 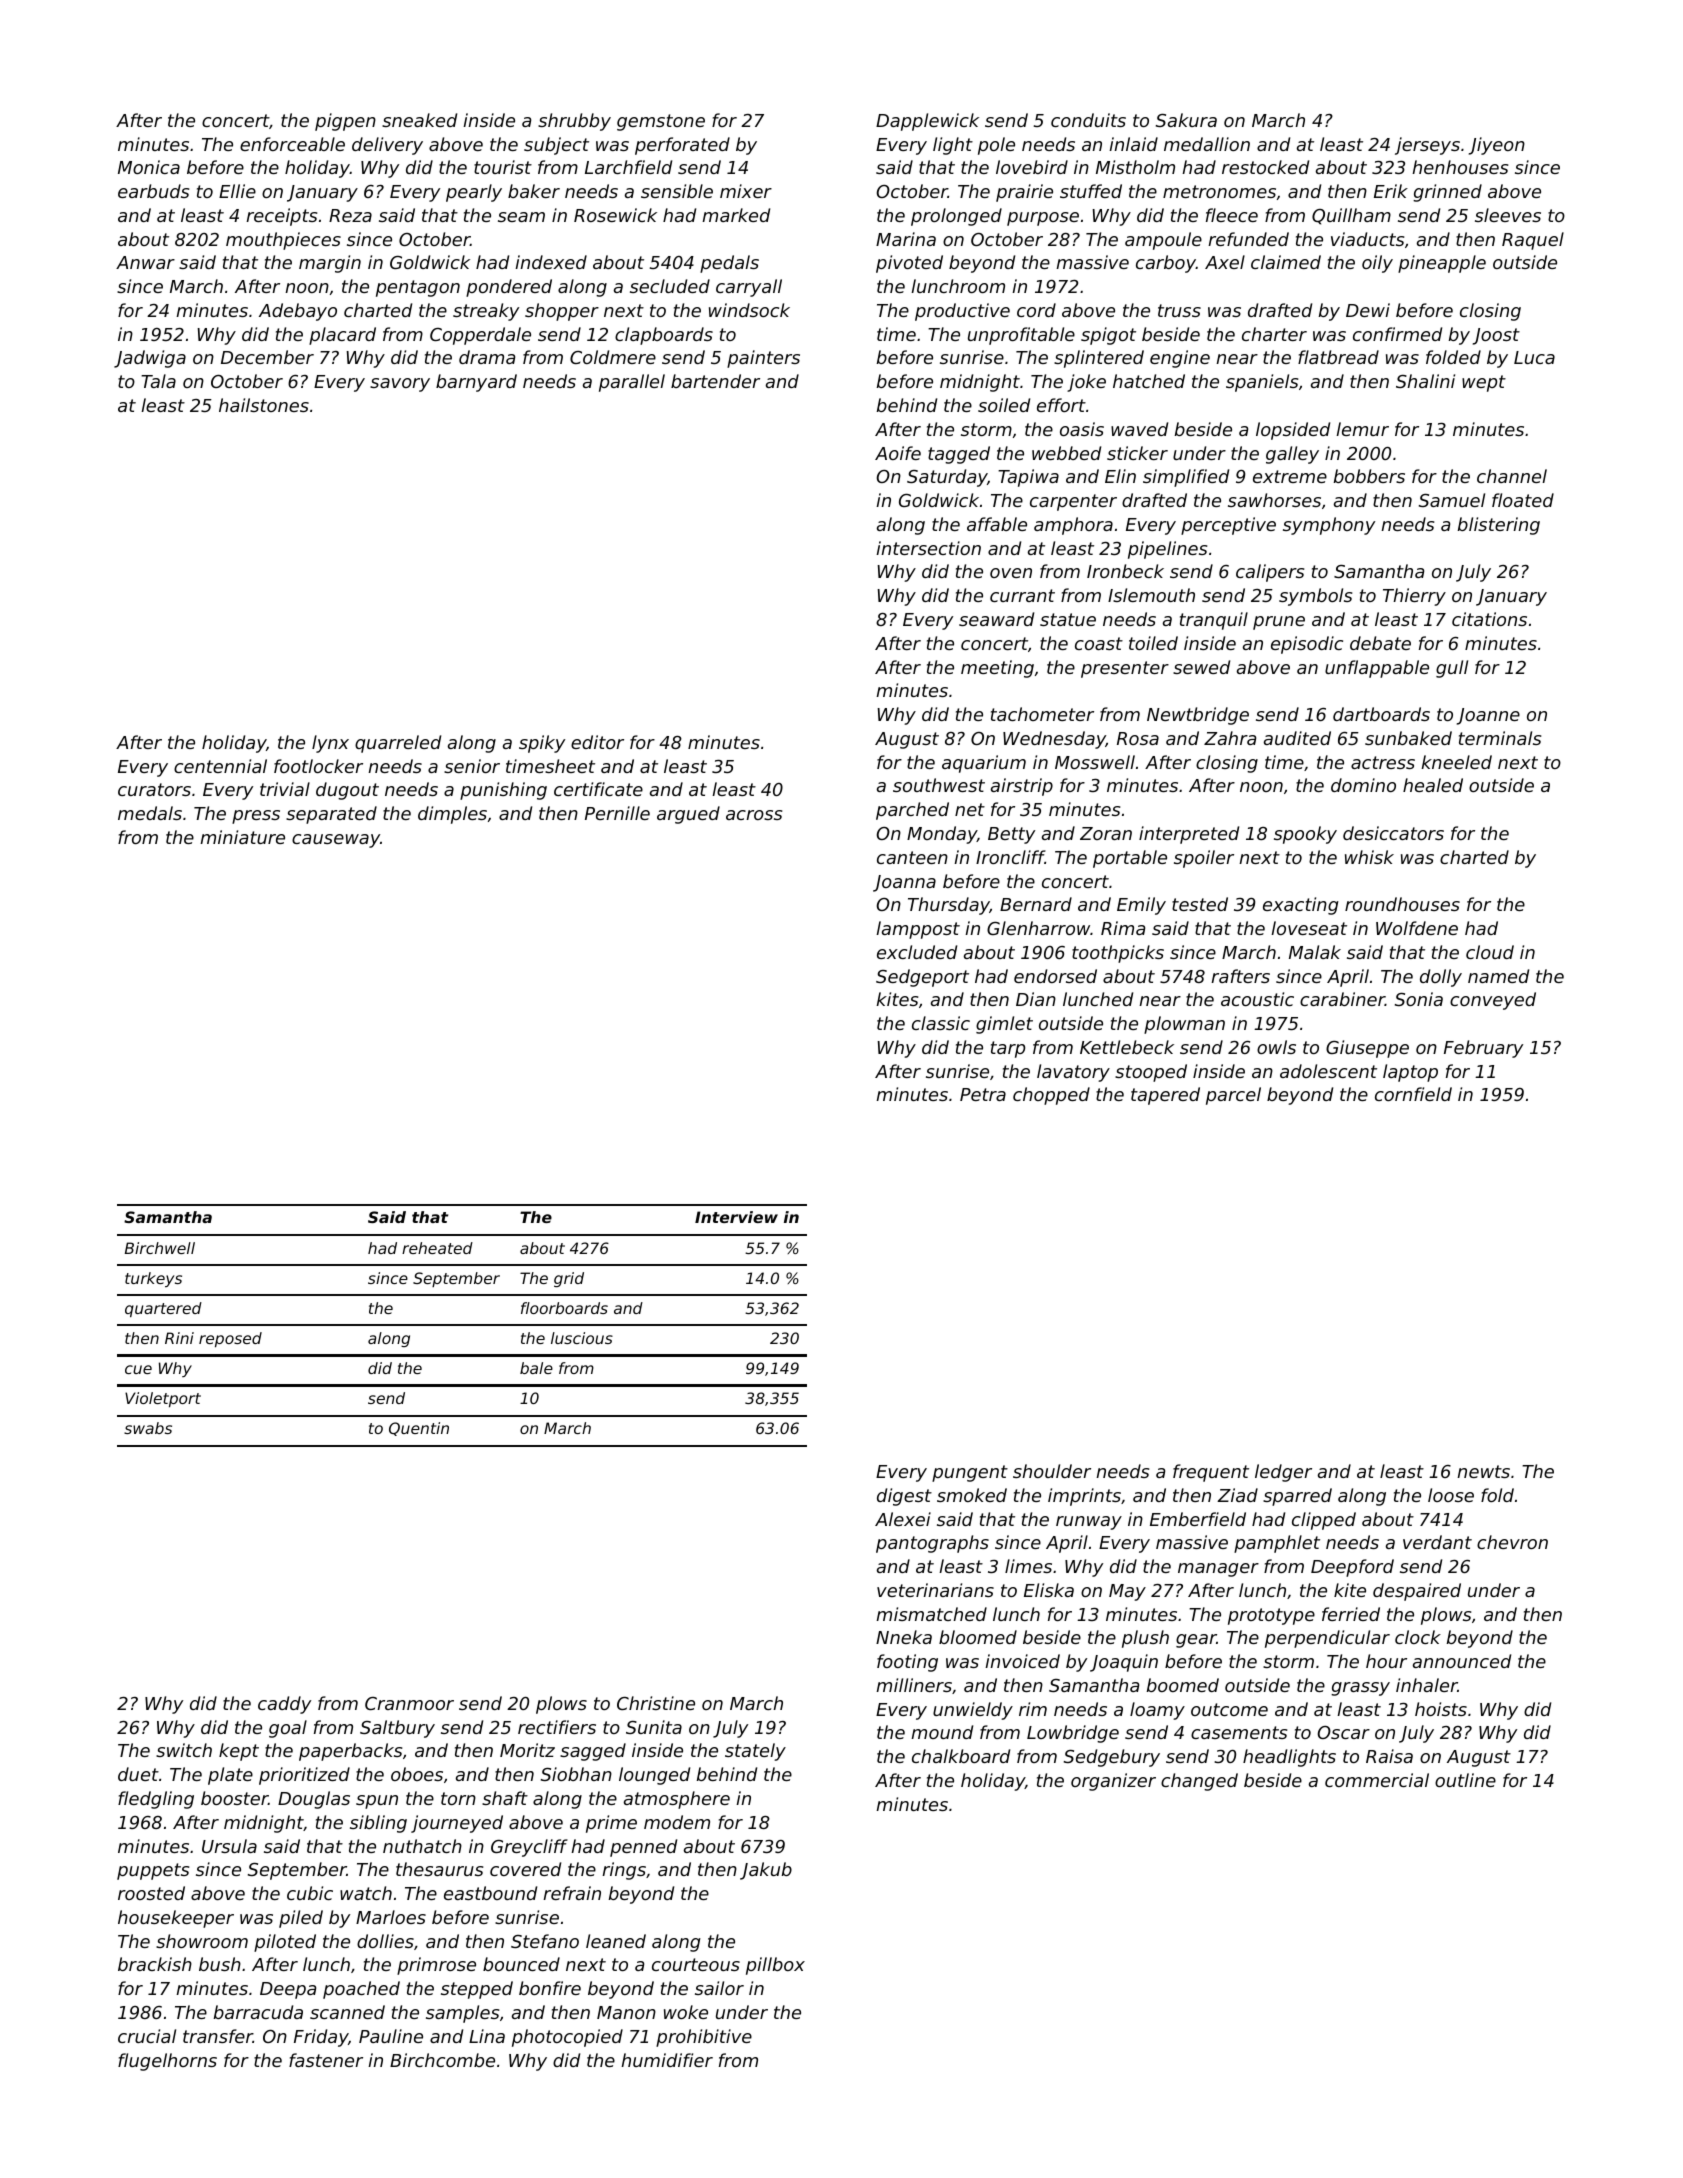 What do you see at coordinates (234, 1798) in the image?
I see `booster` at bounding box center [234, 1798].
